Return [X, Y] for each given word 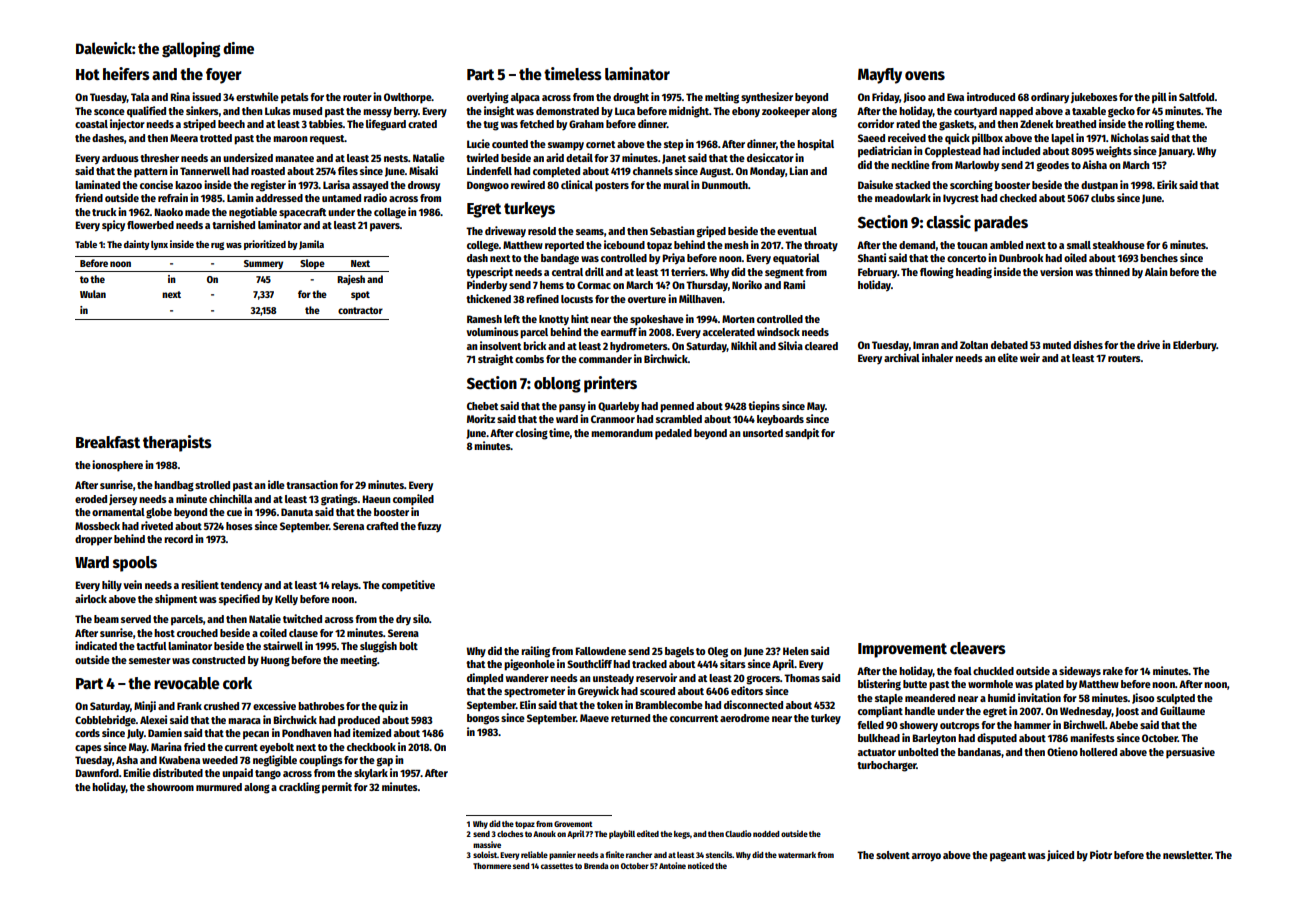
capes [88, 749]
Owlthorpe [408, 98]
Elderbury [1195, 346]
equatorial [796, 259]
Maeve [594, 718]
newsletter [1187, 855]
